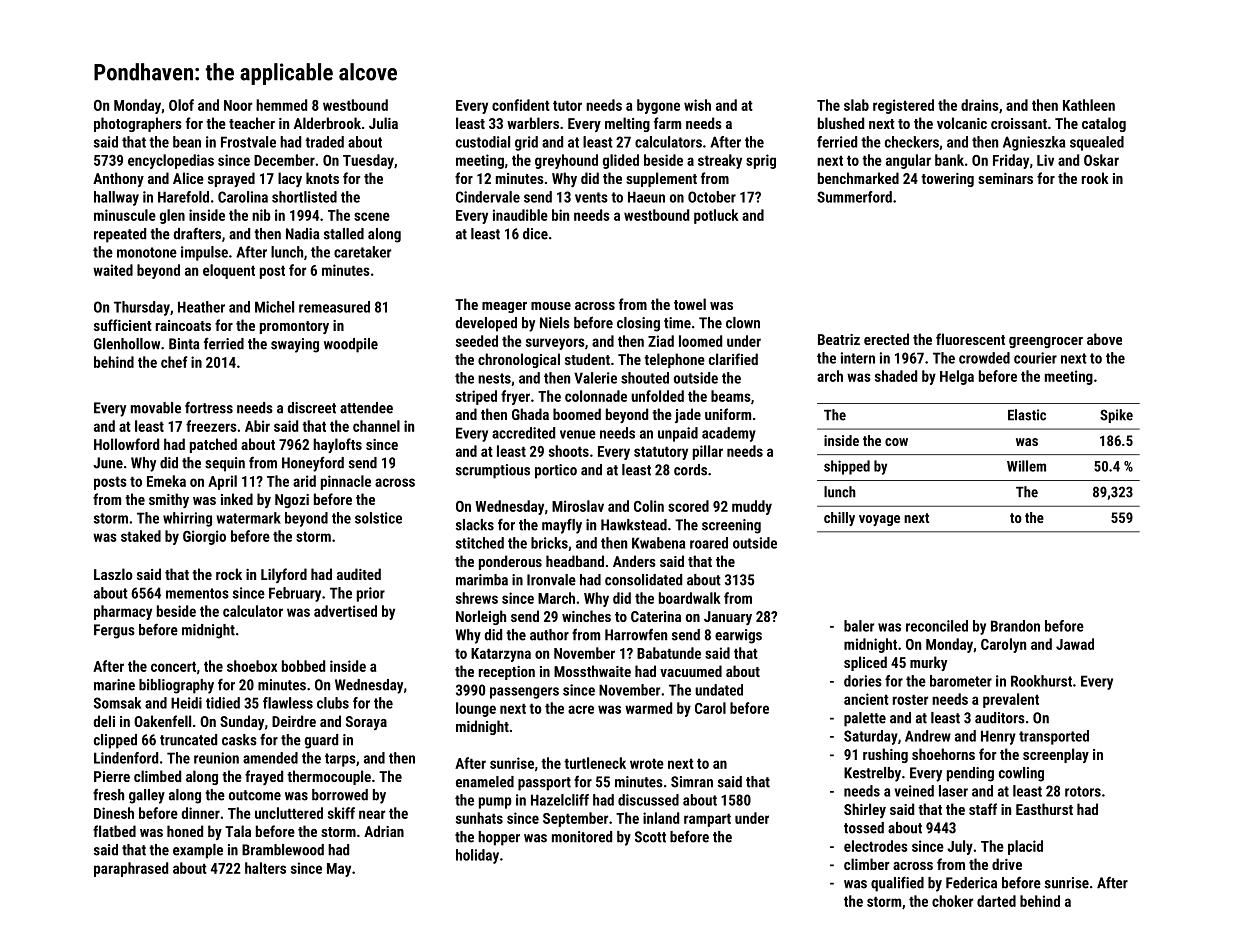 The height and width of the image is (952, 1233). I want to click on Noor, so click(238, 105).
